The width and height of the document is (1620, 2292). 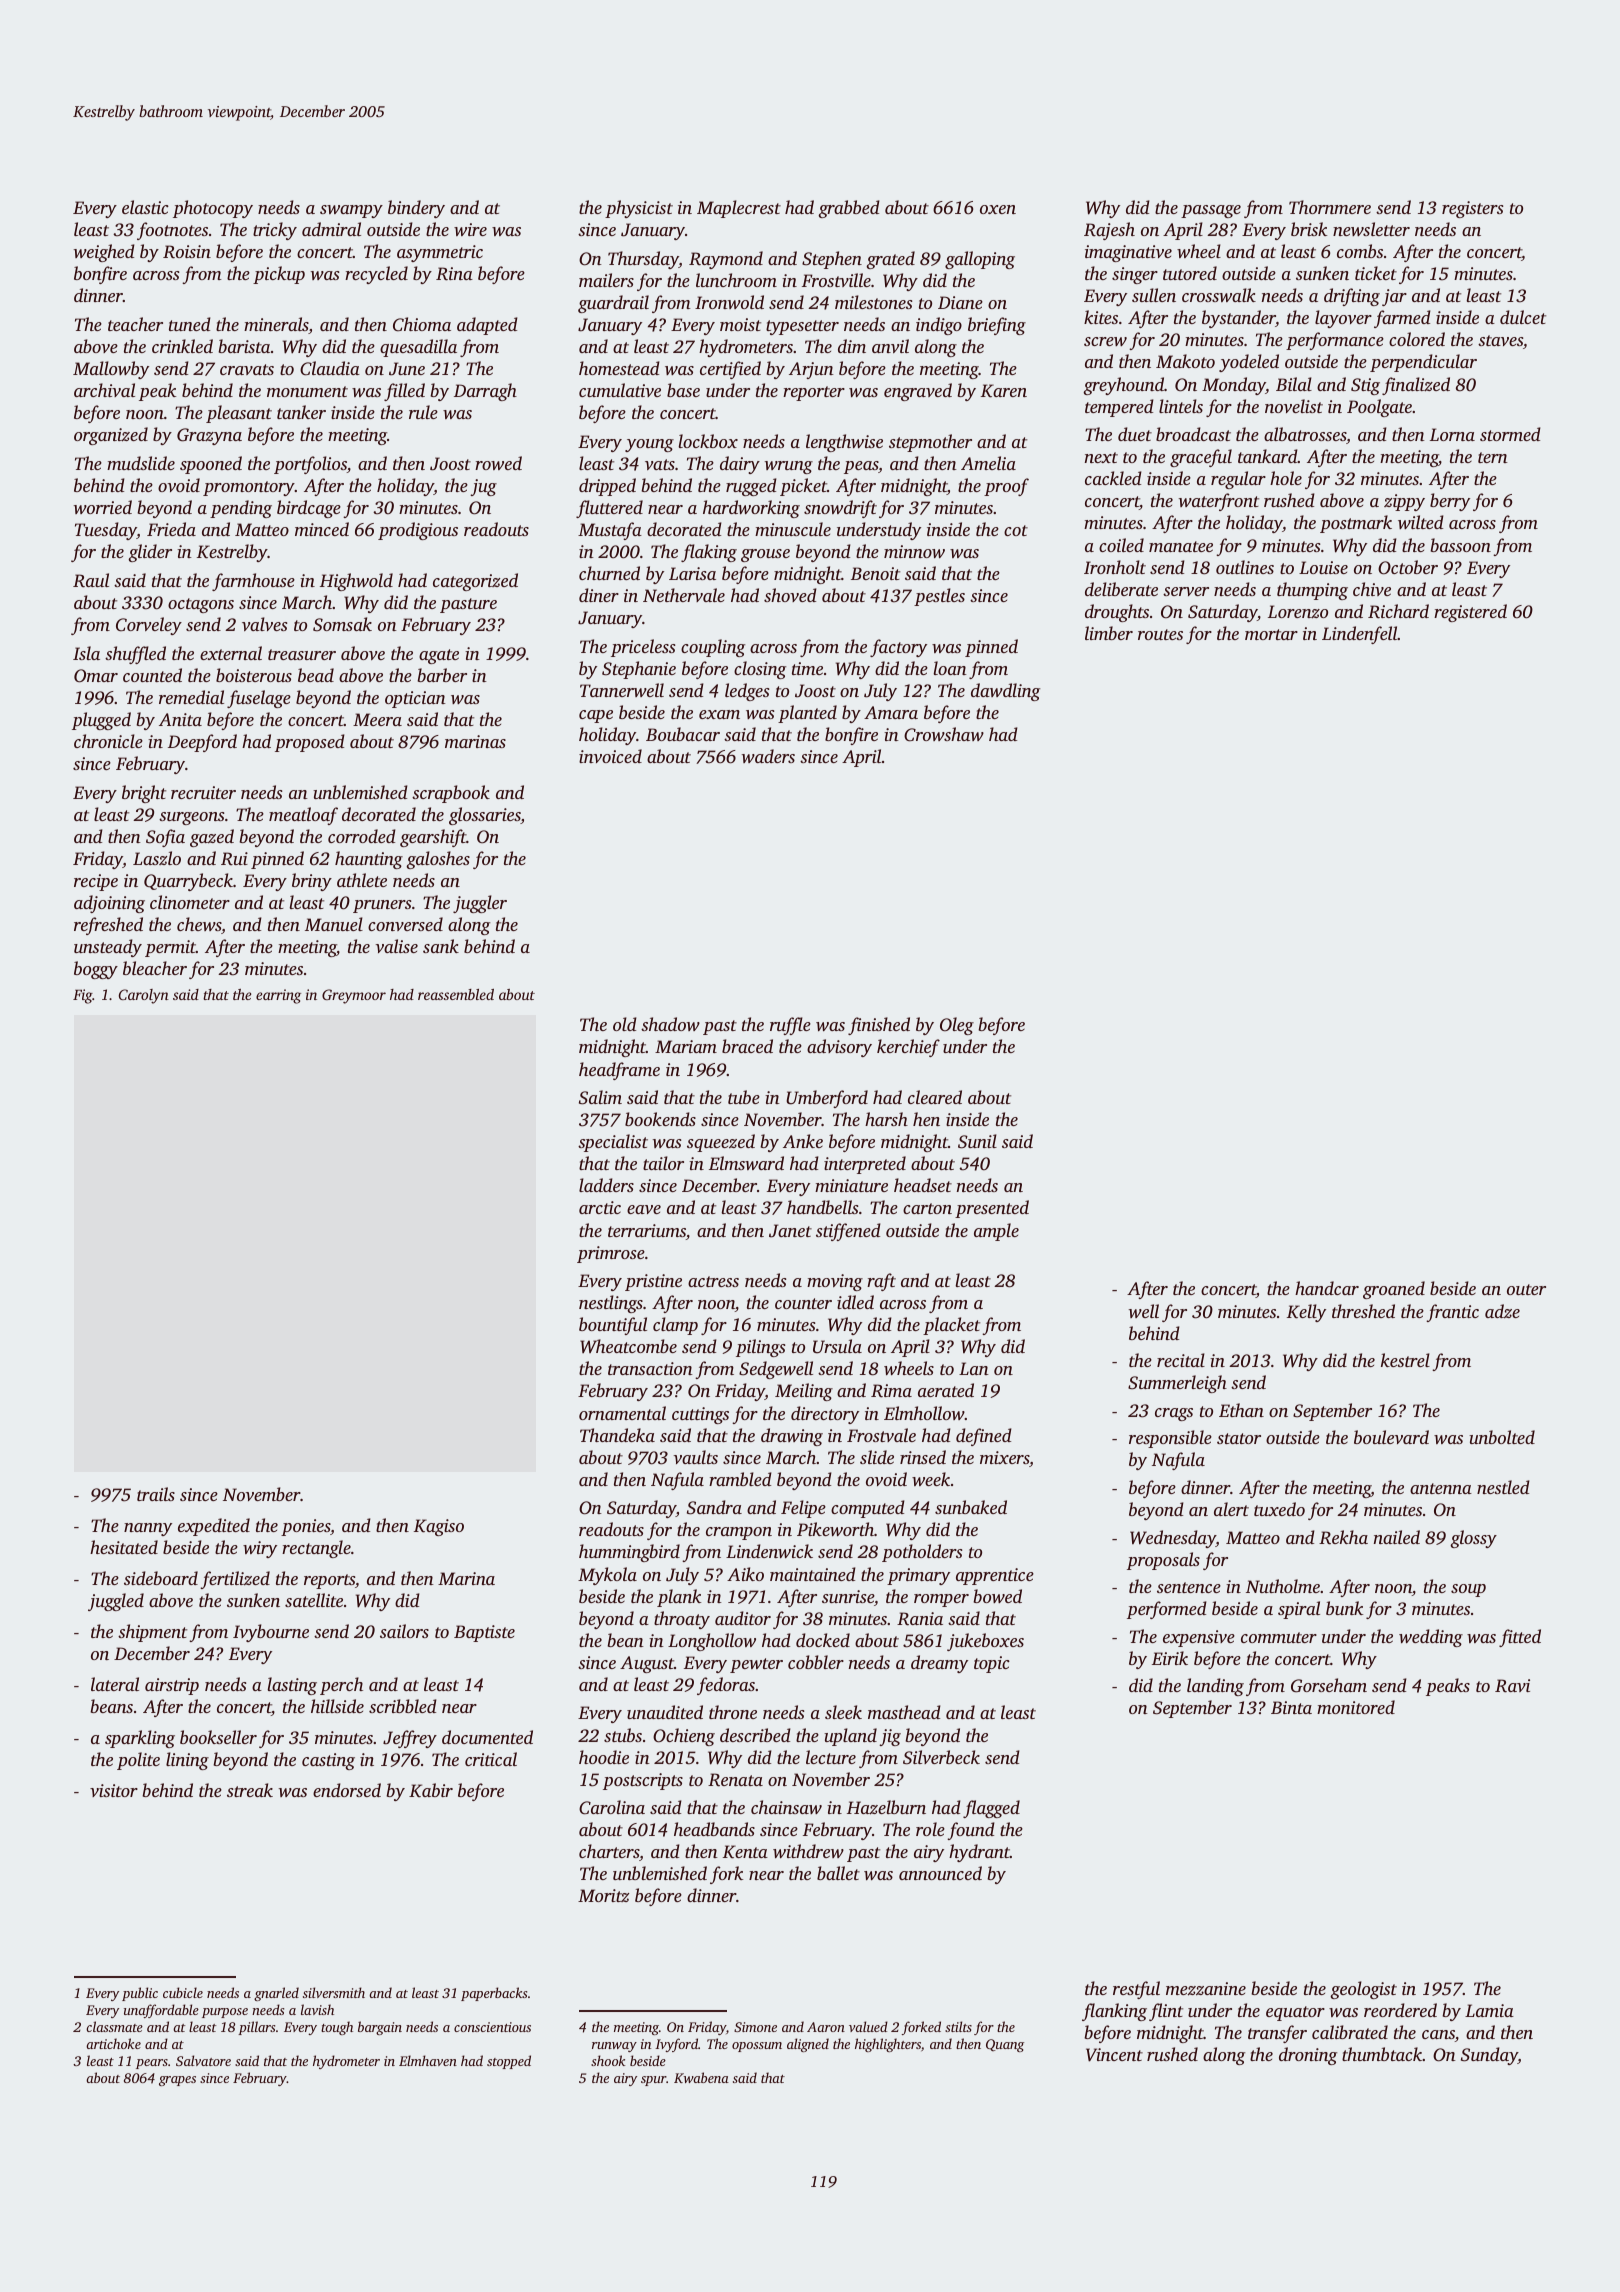 What do you see at coordinates (984, 1437) in the document?
I see `defined` at bounding box center [984, 1437].
